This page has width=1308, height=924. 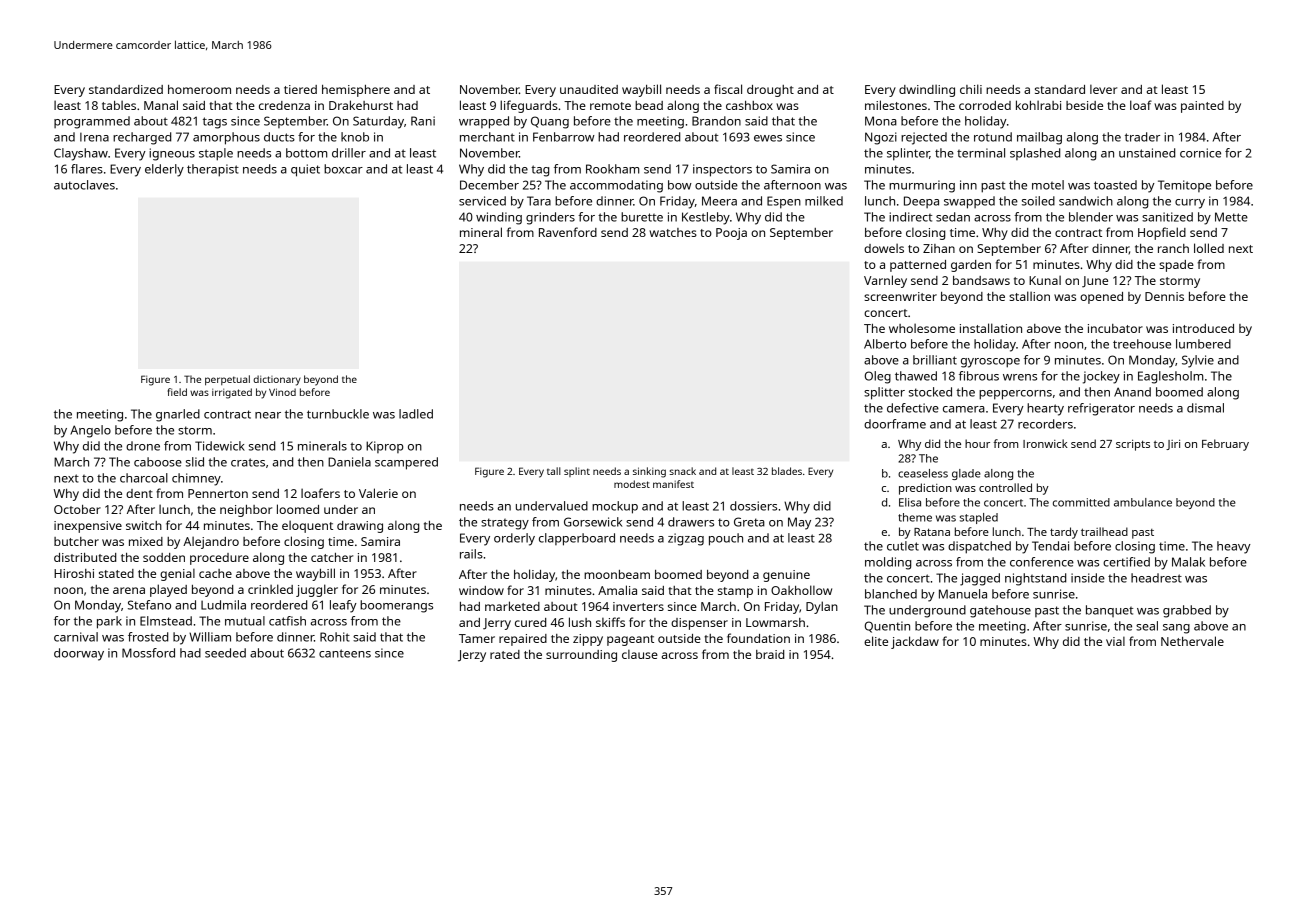 What do you see at coordinates (416, 414) in the page?
I see `ladled` at bounding box center [416, 414].
